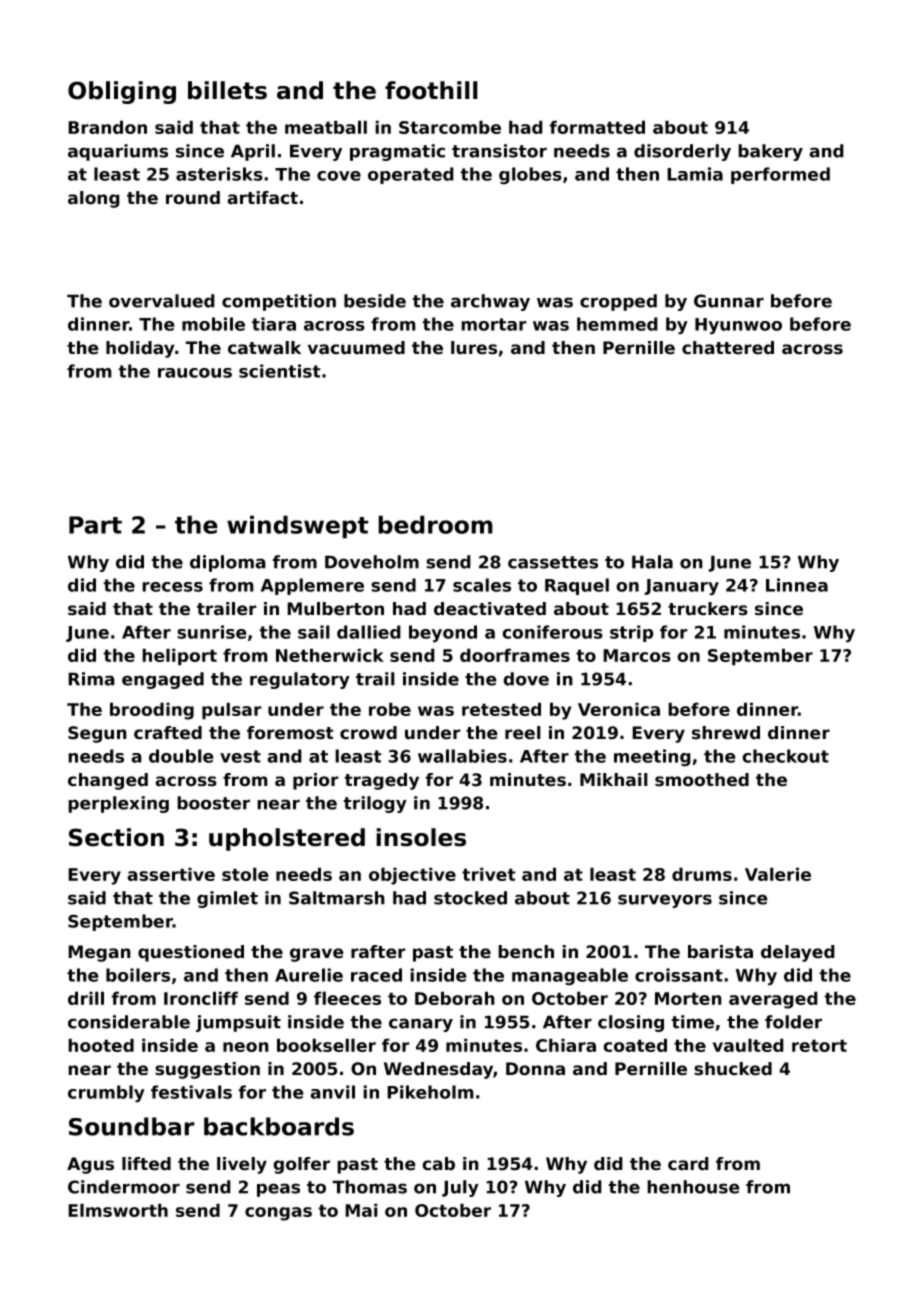 Image resolution: width=924 pixels, height=1308 pixels. What do you see at coordinates (172, 587) in the document?
I see `recess` at bounding box center [172, 587].
